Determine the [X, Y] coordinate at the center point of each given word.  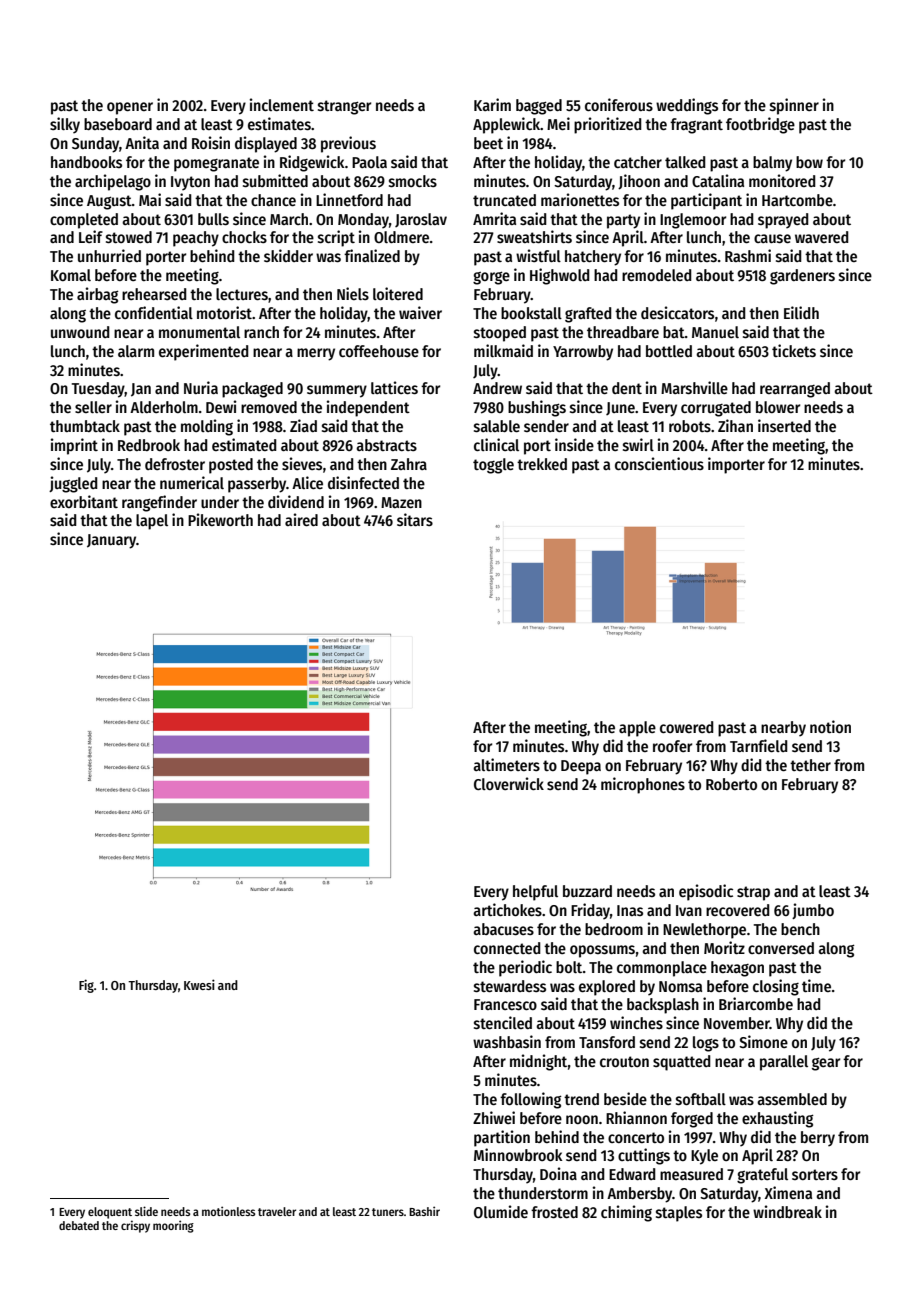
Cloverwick [509, 783]
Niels [353, 293]
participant [706, 201]
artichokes [507, 909]
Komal [71, 275]
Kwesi [199, 984]
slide [146, 1211]
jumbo [813, 911]
